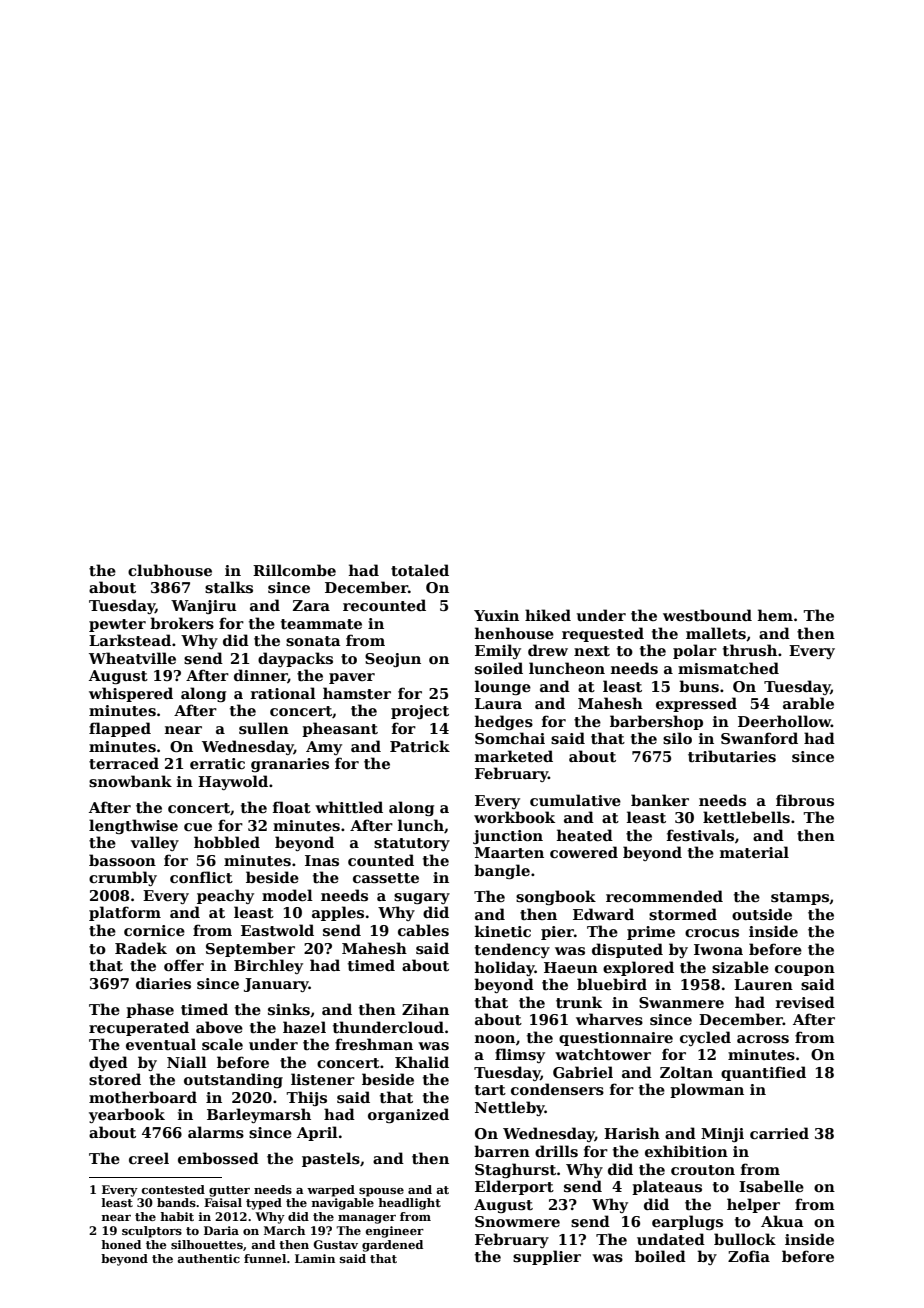 The height and width of the screenshot is (1308, 924). Describe the element at coordinates (170, 570) in the screenshot. I see `clubhouse` at that location.
